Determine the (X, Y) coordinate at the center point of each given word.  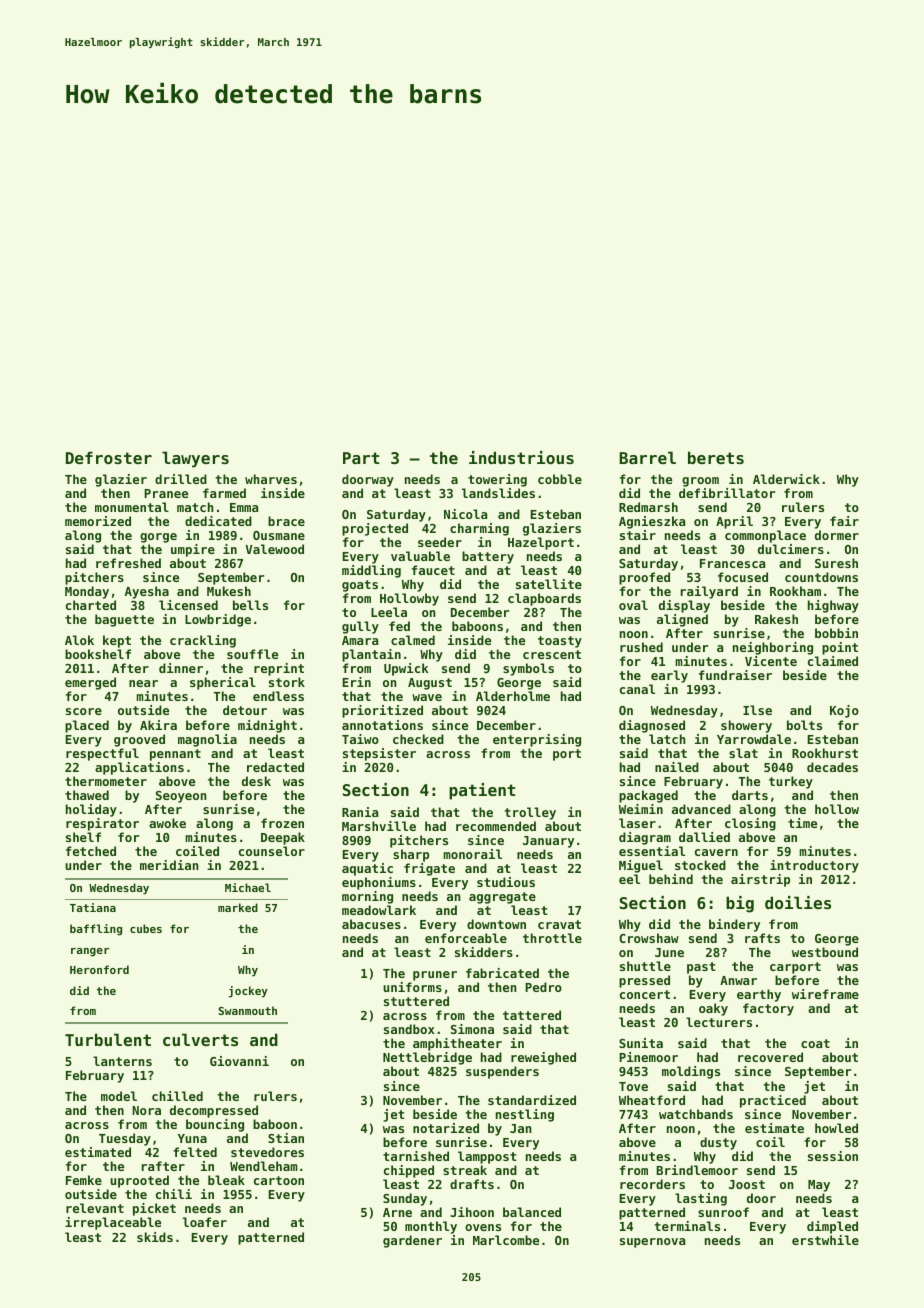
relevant (95, 1208)
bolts (804, 725)
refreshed (128, 563)
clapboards (544, 599)
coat (815, 1043)
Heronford (99, 969)
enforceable (466, 938)
